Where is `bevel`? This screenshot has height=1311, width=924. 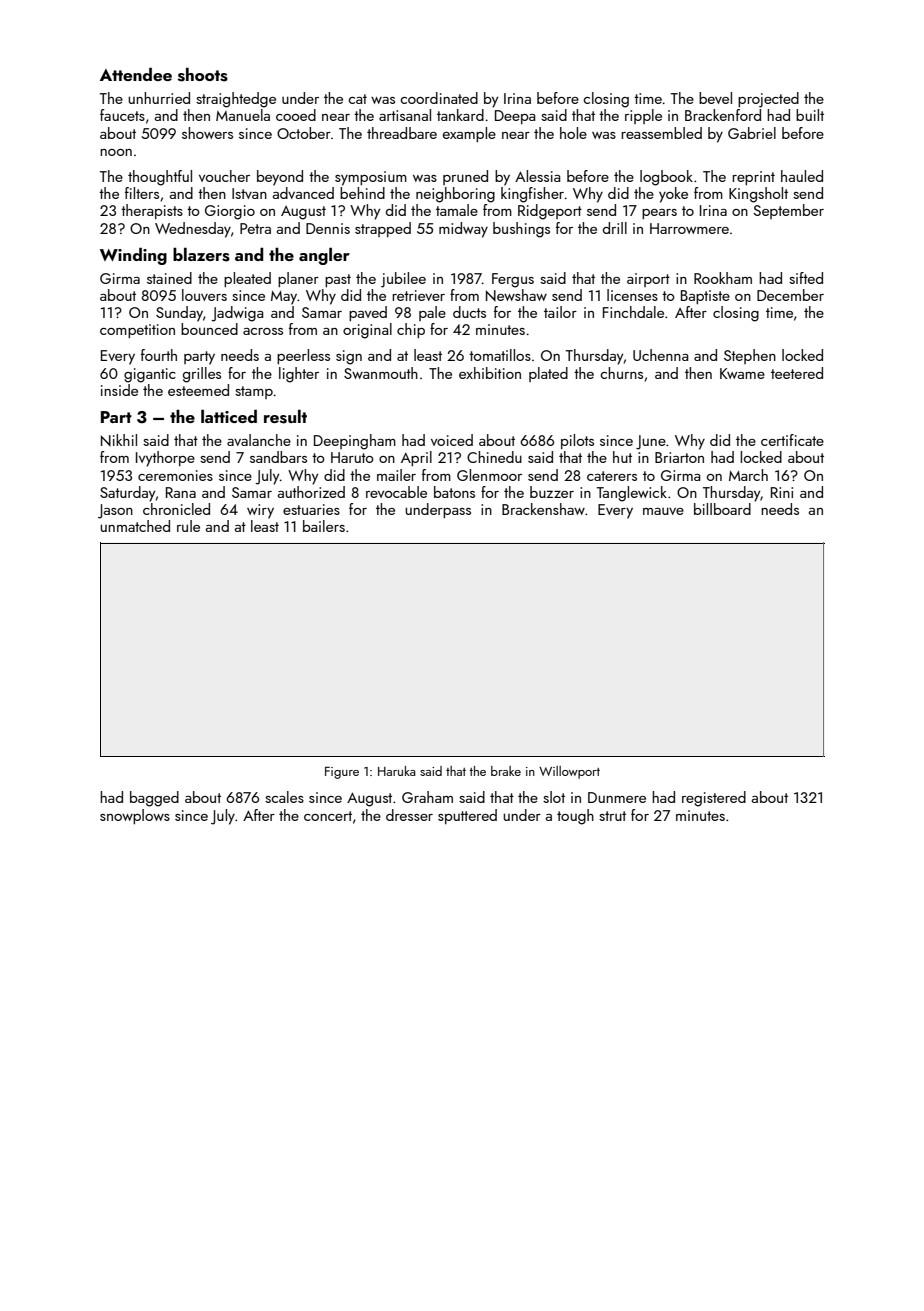 bevel is located at coordinates (715, 98).
